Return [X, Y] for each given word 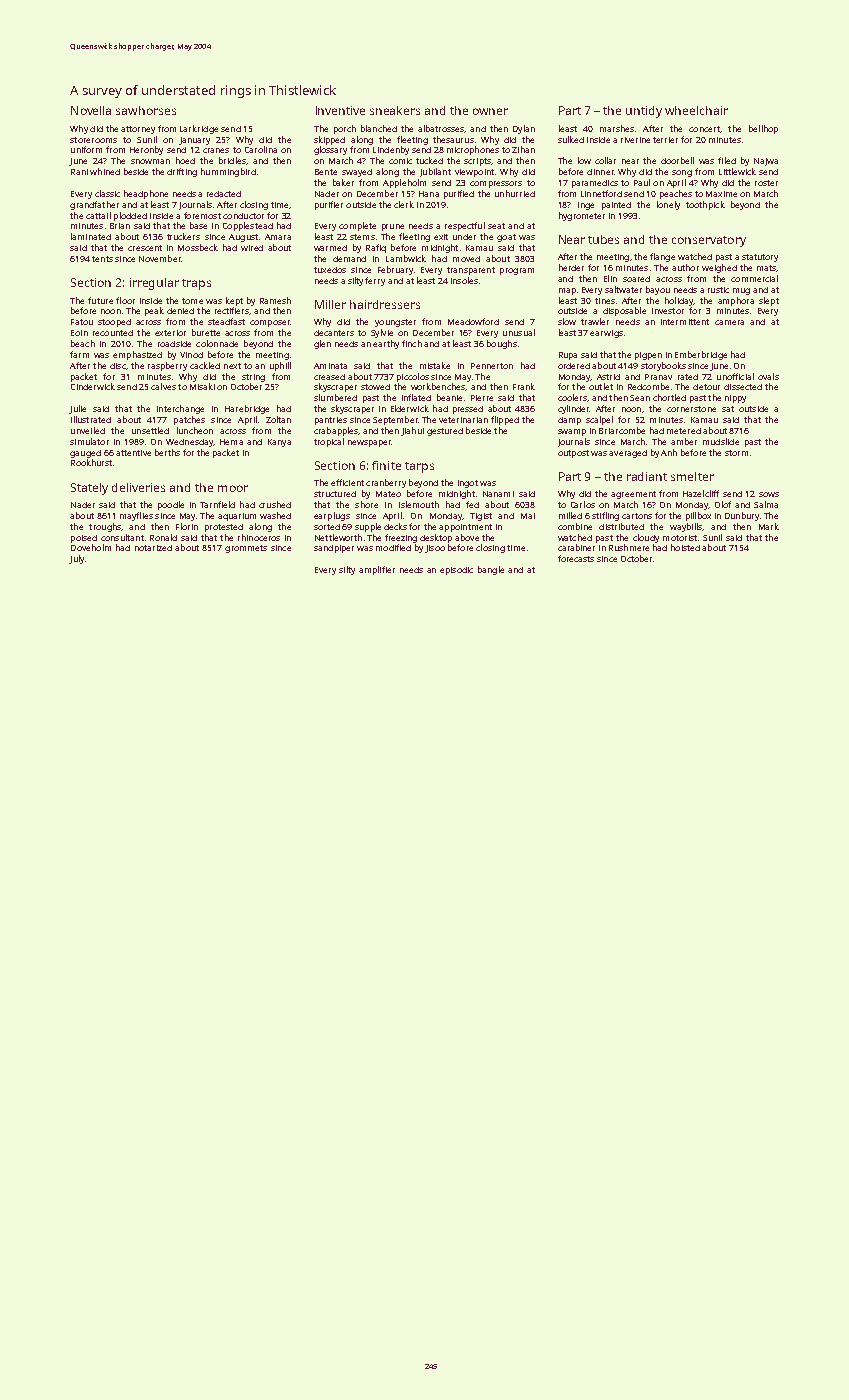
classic [107, 193]
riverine [635, 140]
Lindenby [391, 150]
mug [741, 291]
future [100, 300]
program [517, 271]
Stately [89, 489]
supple [368, 527]
